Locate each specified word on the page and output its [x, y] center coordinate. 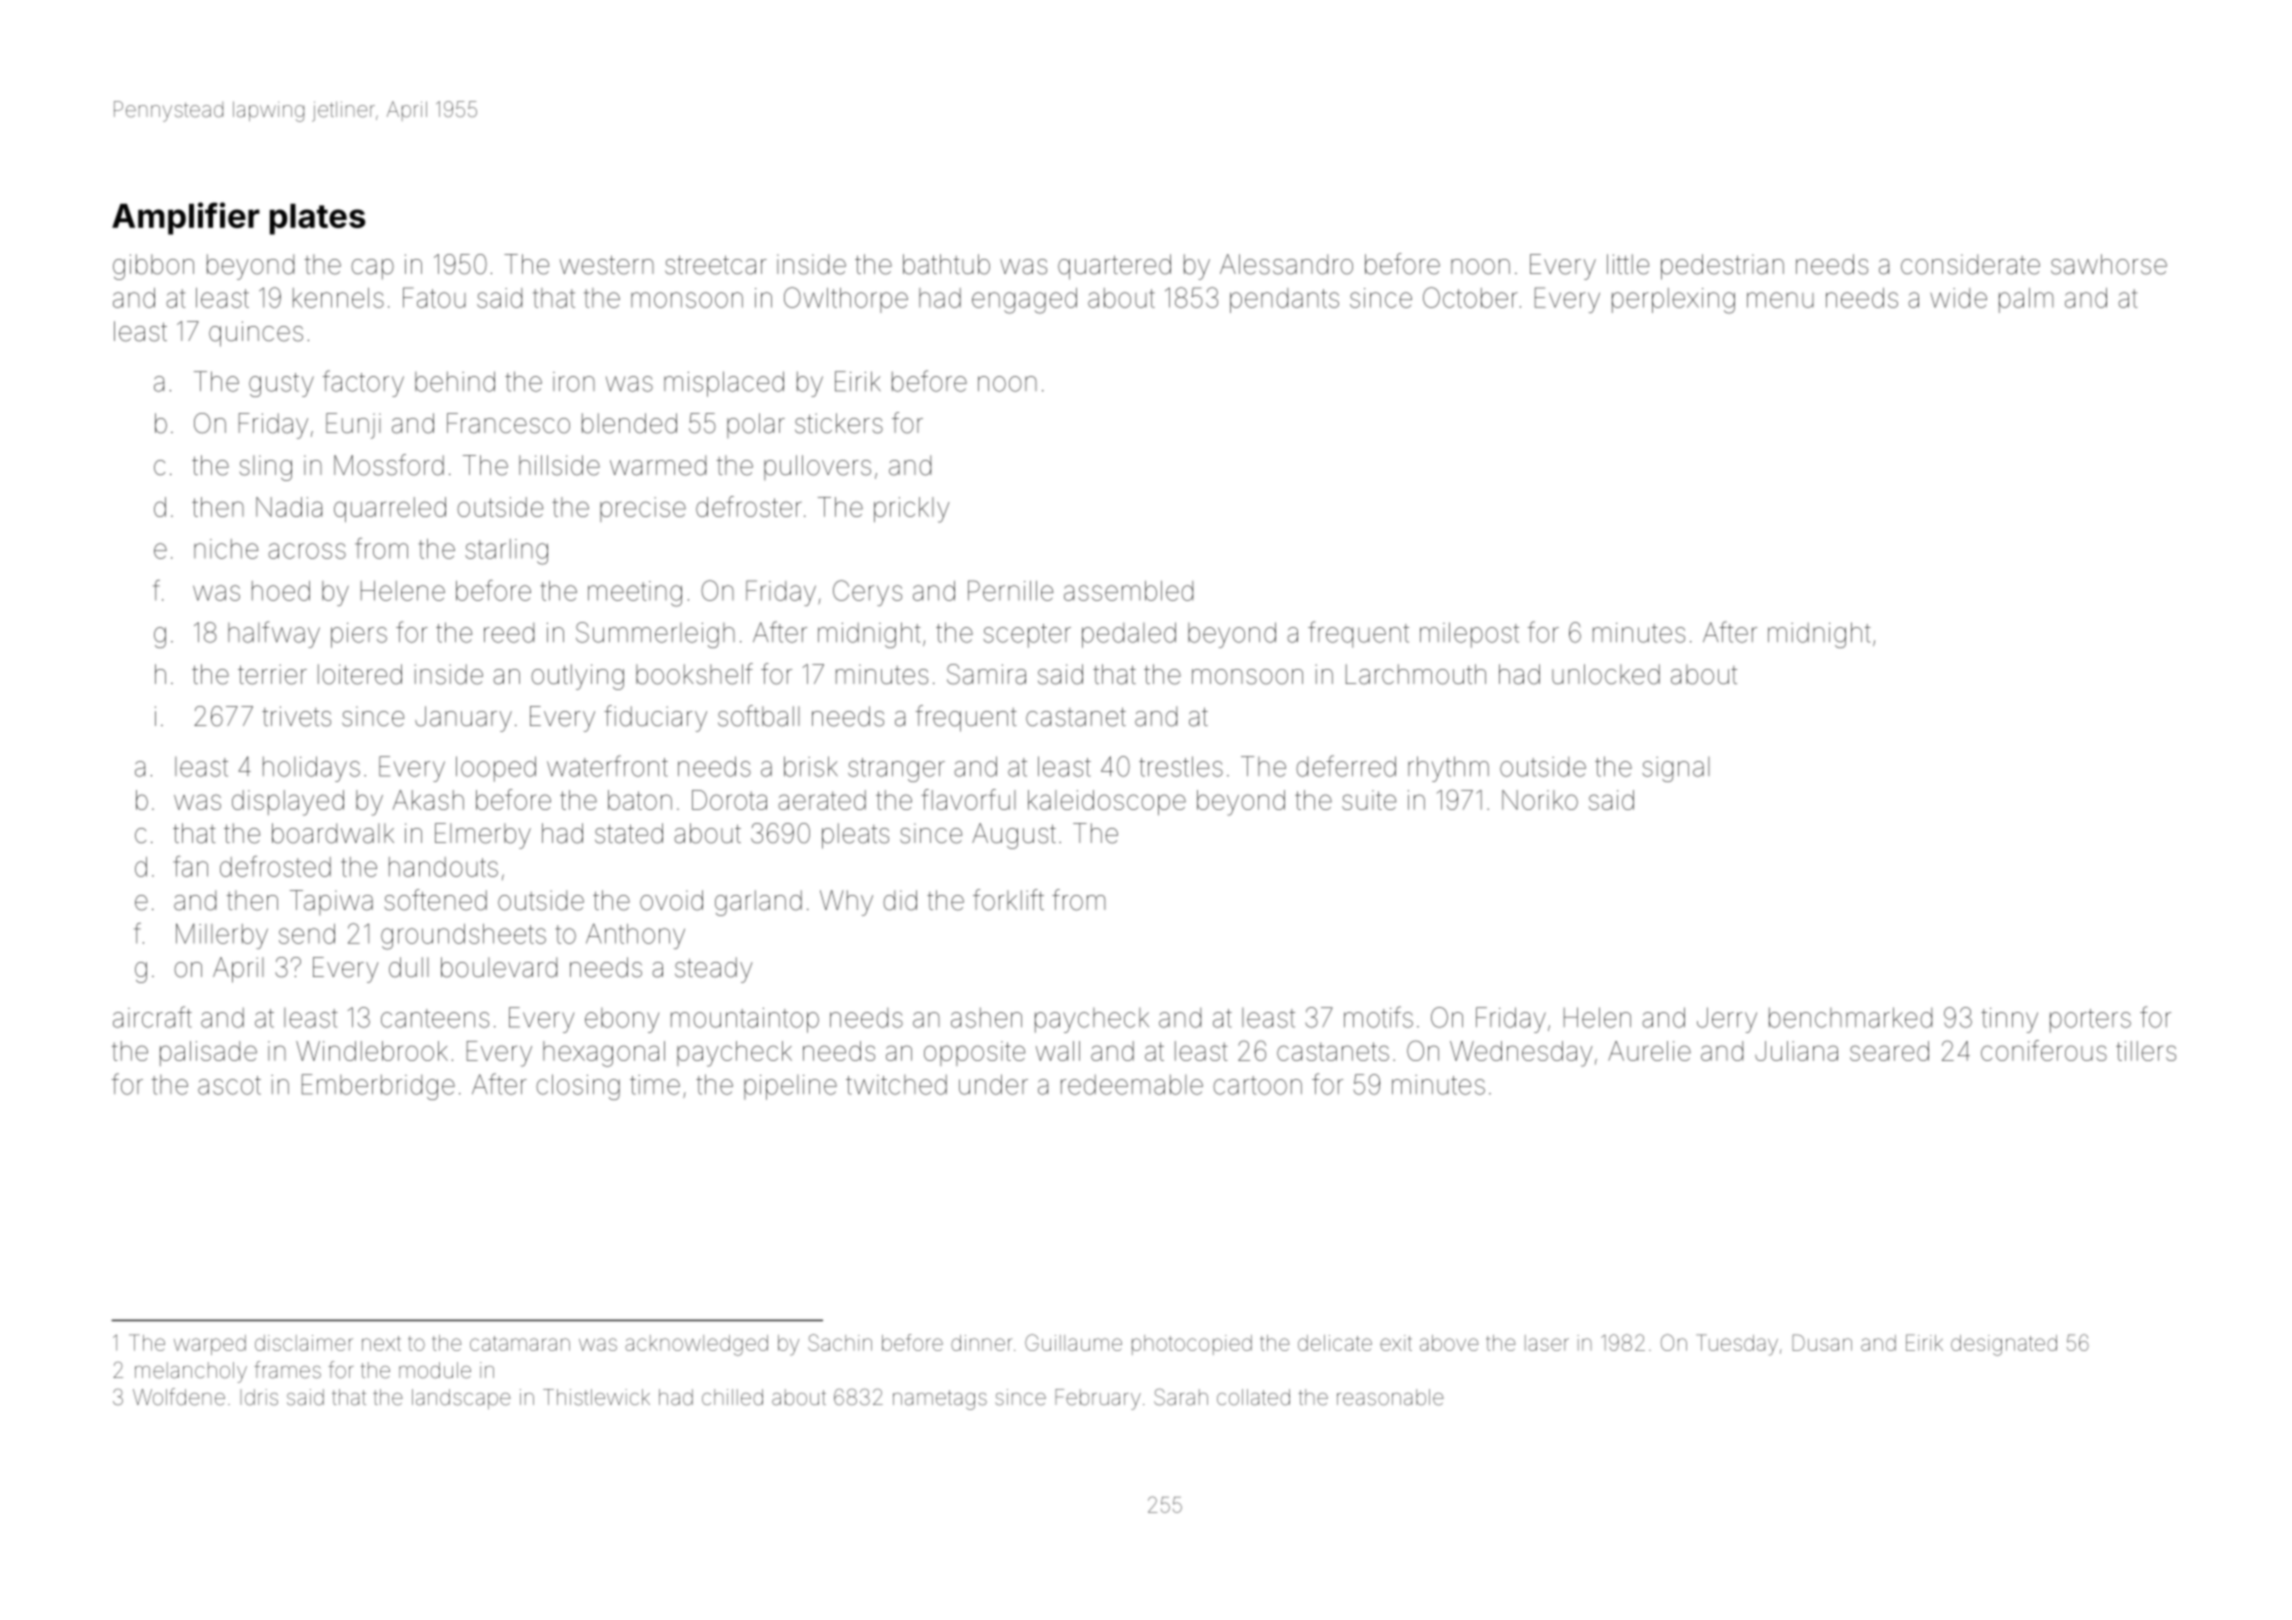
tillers [2146, 1051]
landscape [461, 1399]
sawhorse [2109, 264]
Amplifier [186, 218]
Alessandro [1286, 264]
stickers [839, 423]
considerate [1970, 264]
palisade [208, 1053]
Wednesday [1521, 1054]
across [307, 551]
